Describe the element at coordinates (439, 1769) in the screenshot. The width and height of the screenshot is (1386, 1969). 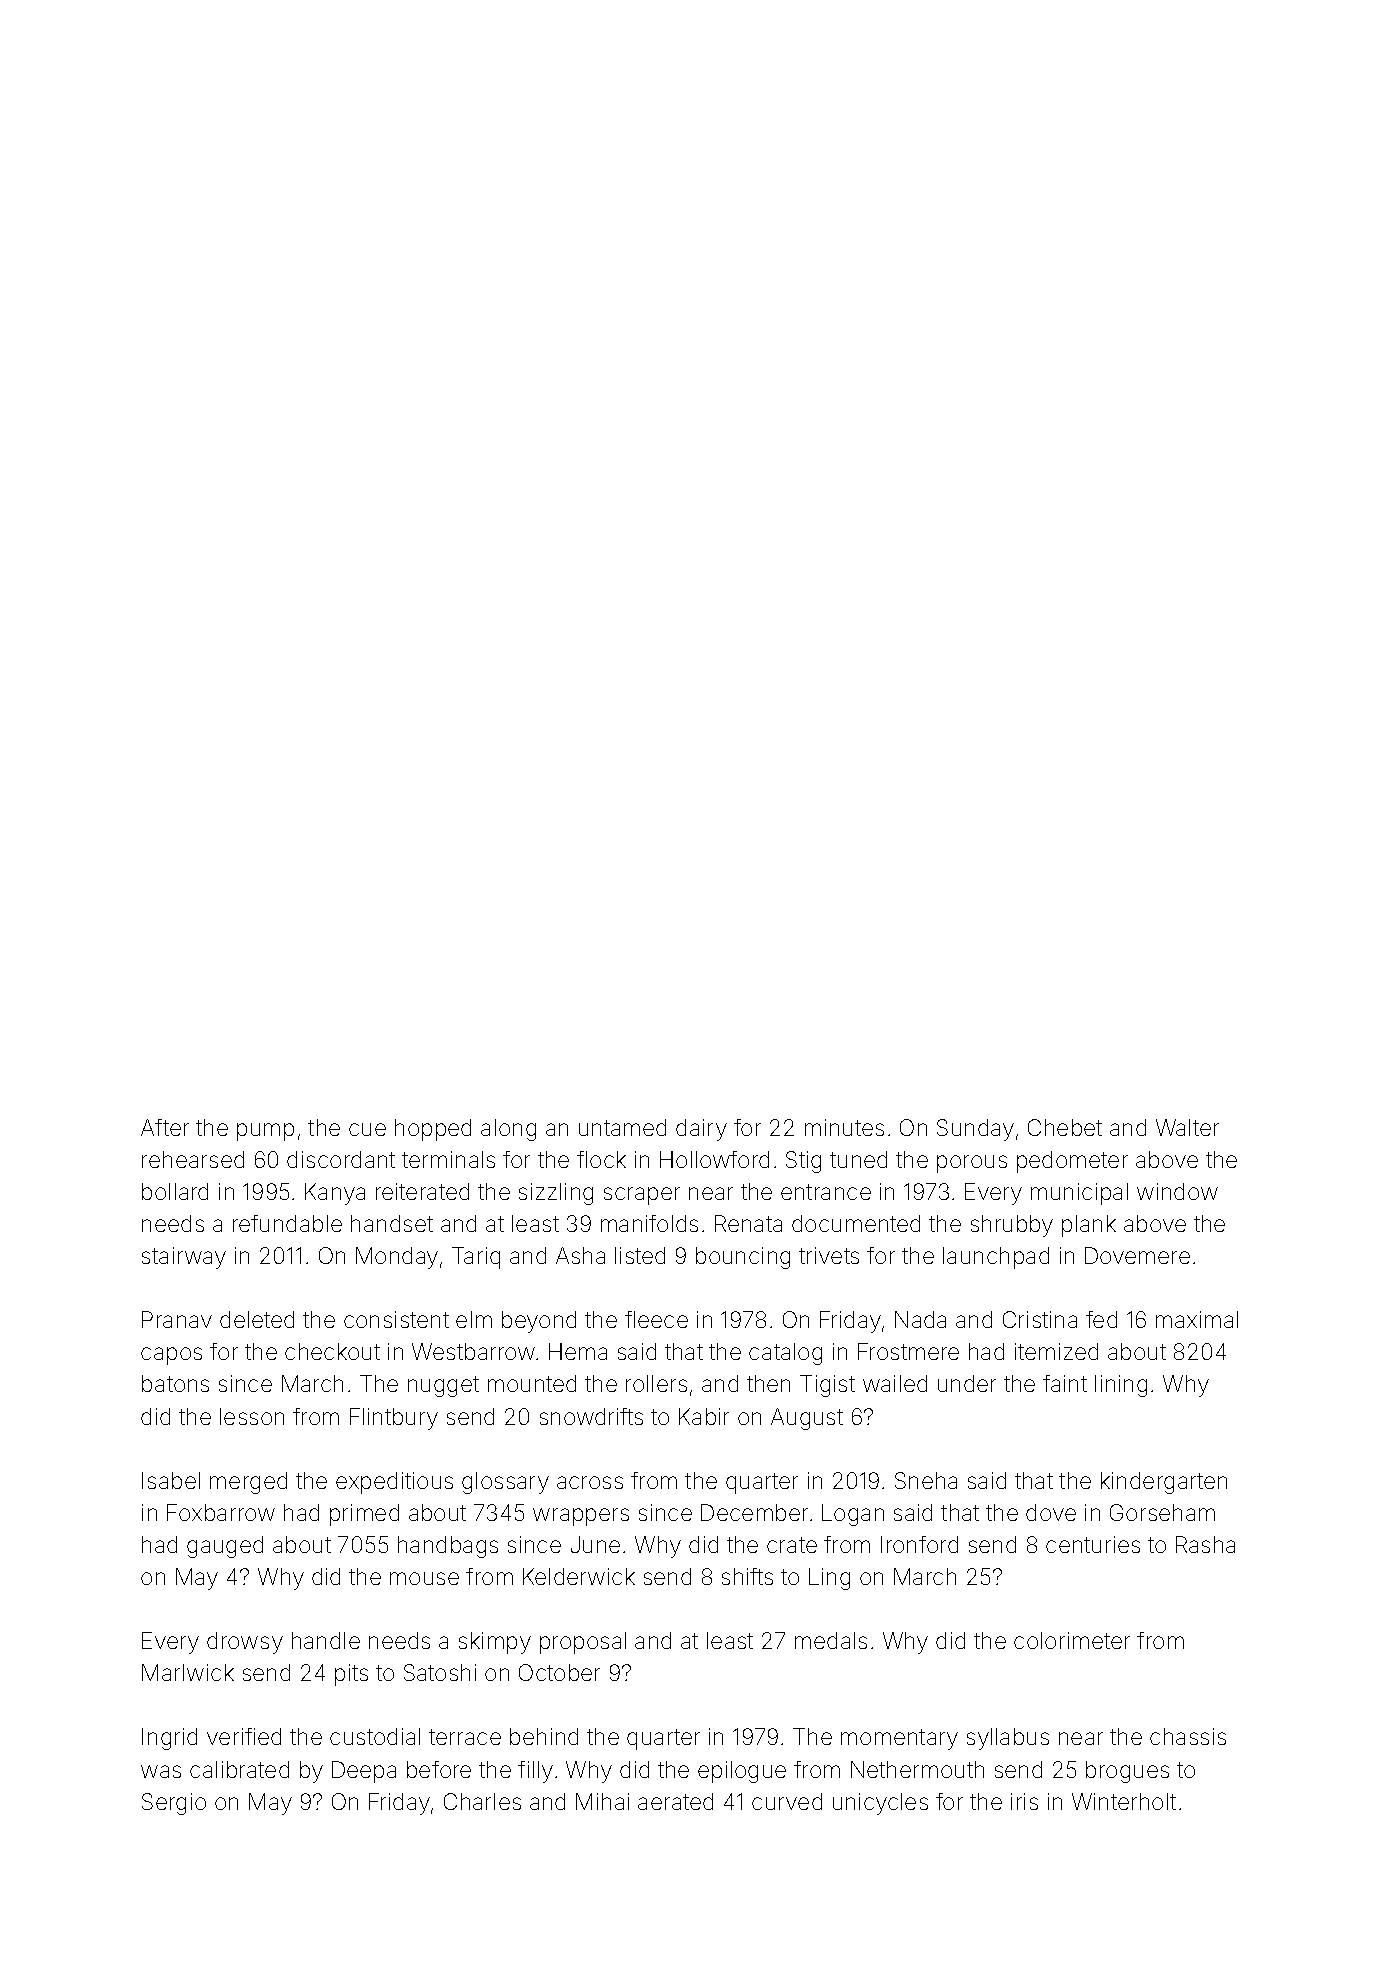
I see `before` at that location.
